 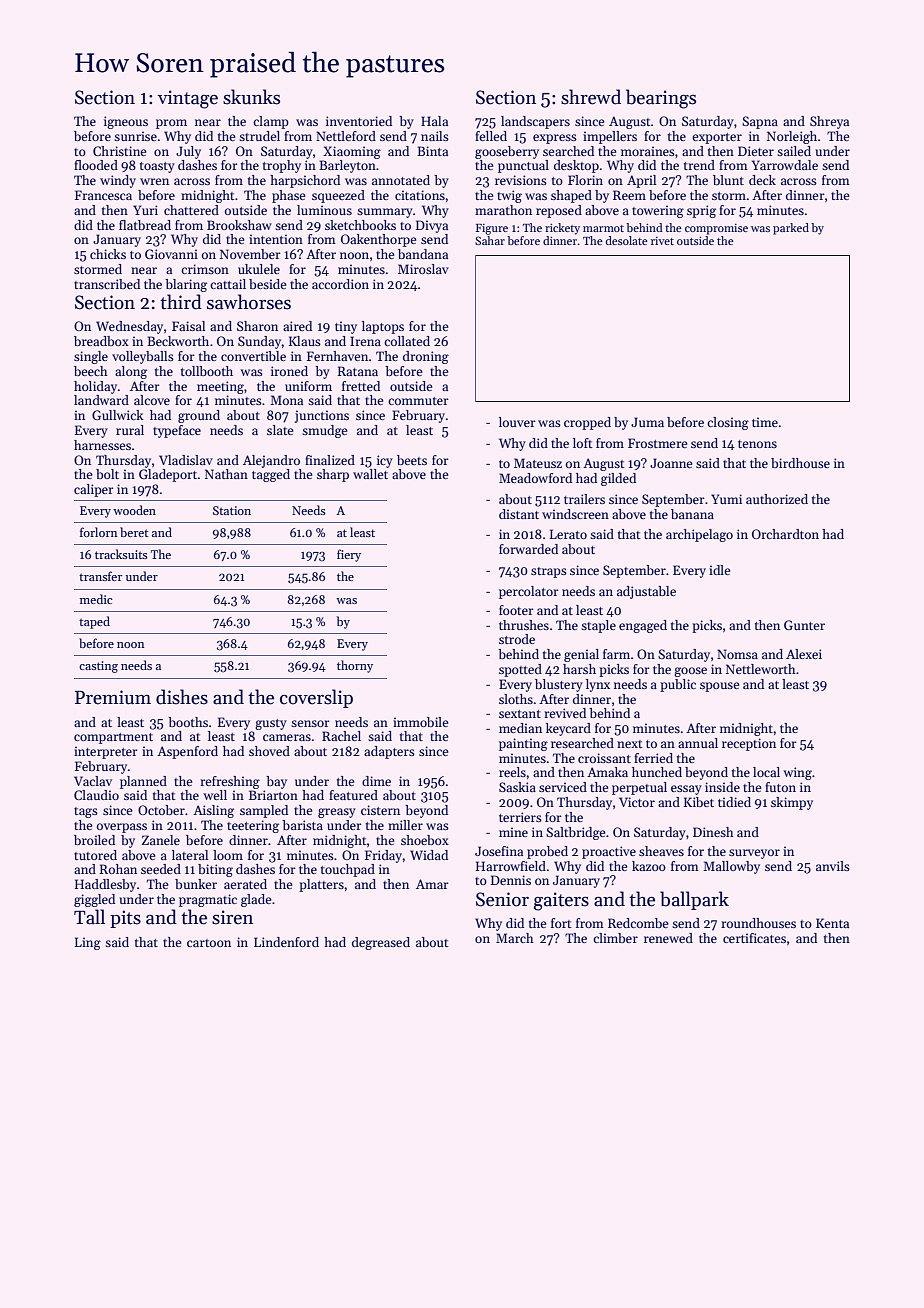 What do you see at coordinates (797, 773) in the image?
I see `wing` at bounding box center [797, 773].
